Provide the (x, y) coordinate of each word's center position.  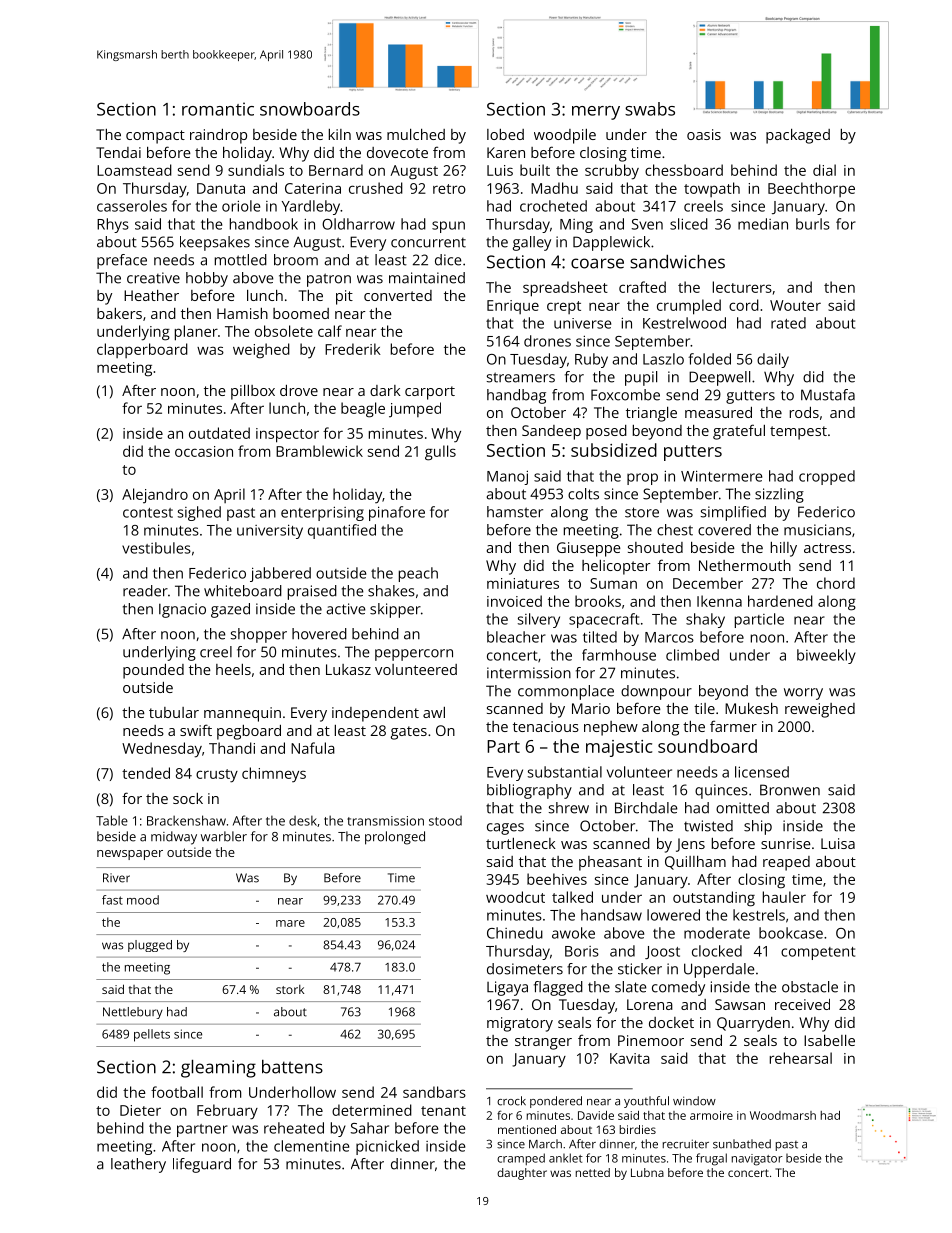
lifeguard (202, 1165)
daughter (522, 1174)
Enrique (513, 307)
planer (196, 333)
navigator (757, 1160)
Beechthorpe (811, 189)
